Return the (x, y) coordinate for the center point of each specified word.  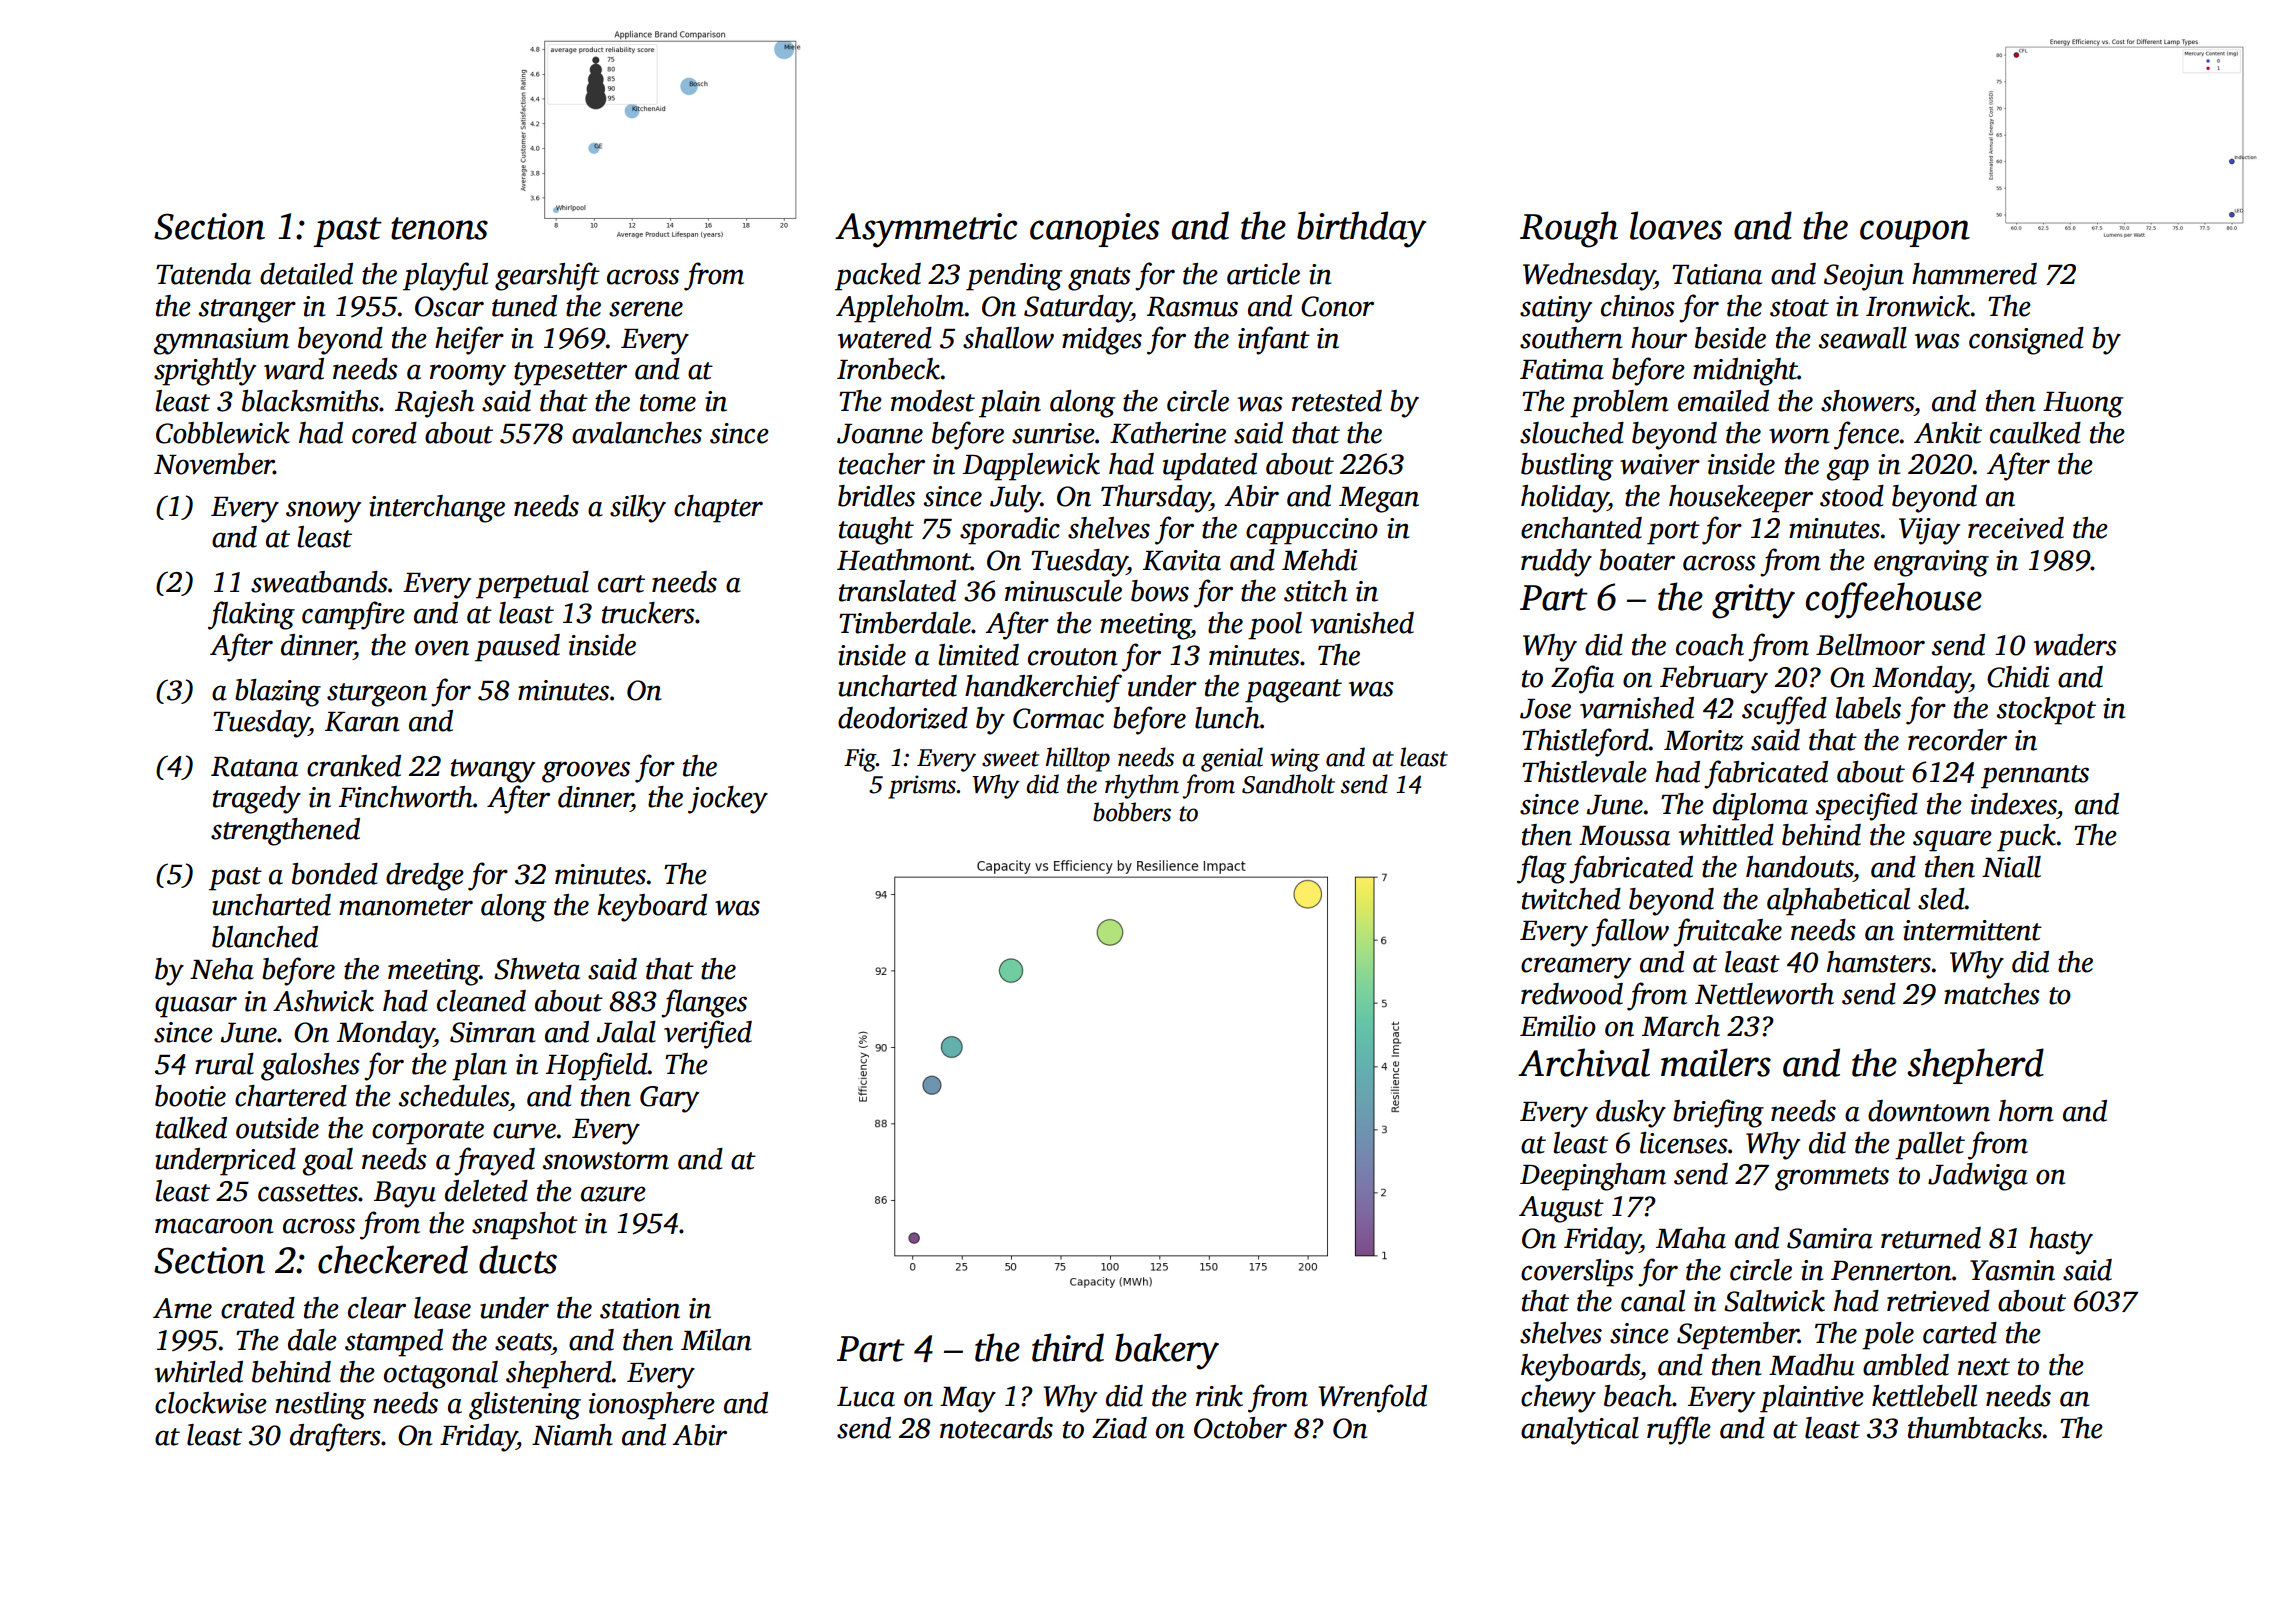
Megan (1379, 500)
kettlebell (1924, 1396)
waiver (1660, 464)
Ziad (1119, 1428)
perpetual (532, 585)
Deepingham (1593, 1177)
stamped (394, 1343)
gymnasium (221, 341)
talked (191, 1128)
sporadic (1010, 531)
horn (2026, 1111)
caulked (2035, 433)
